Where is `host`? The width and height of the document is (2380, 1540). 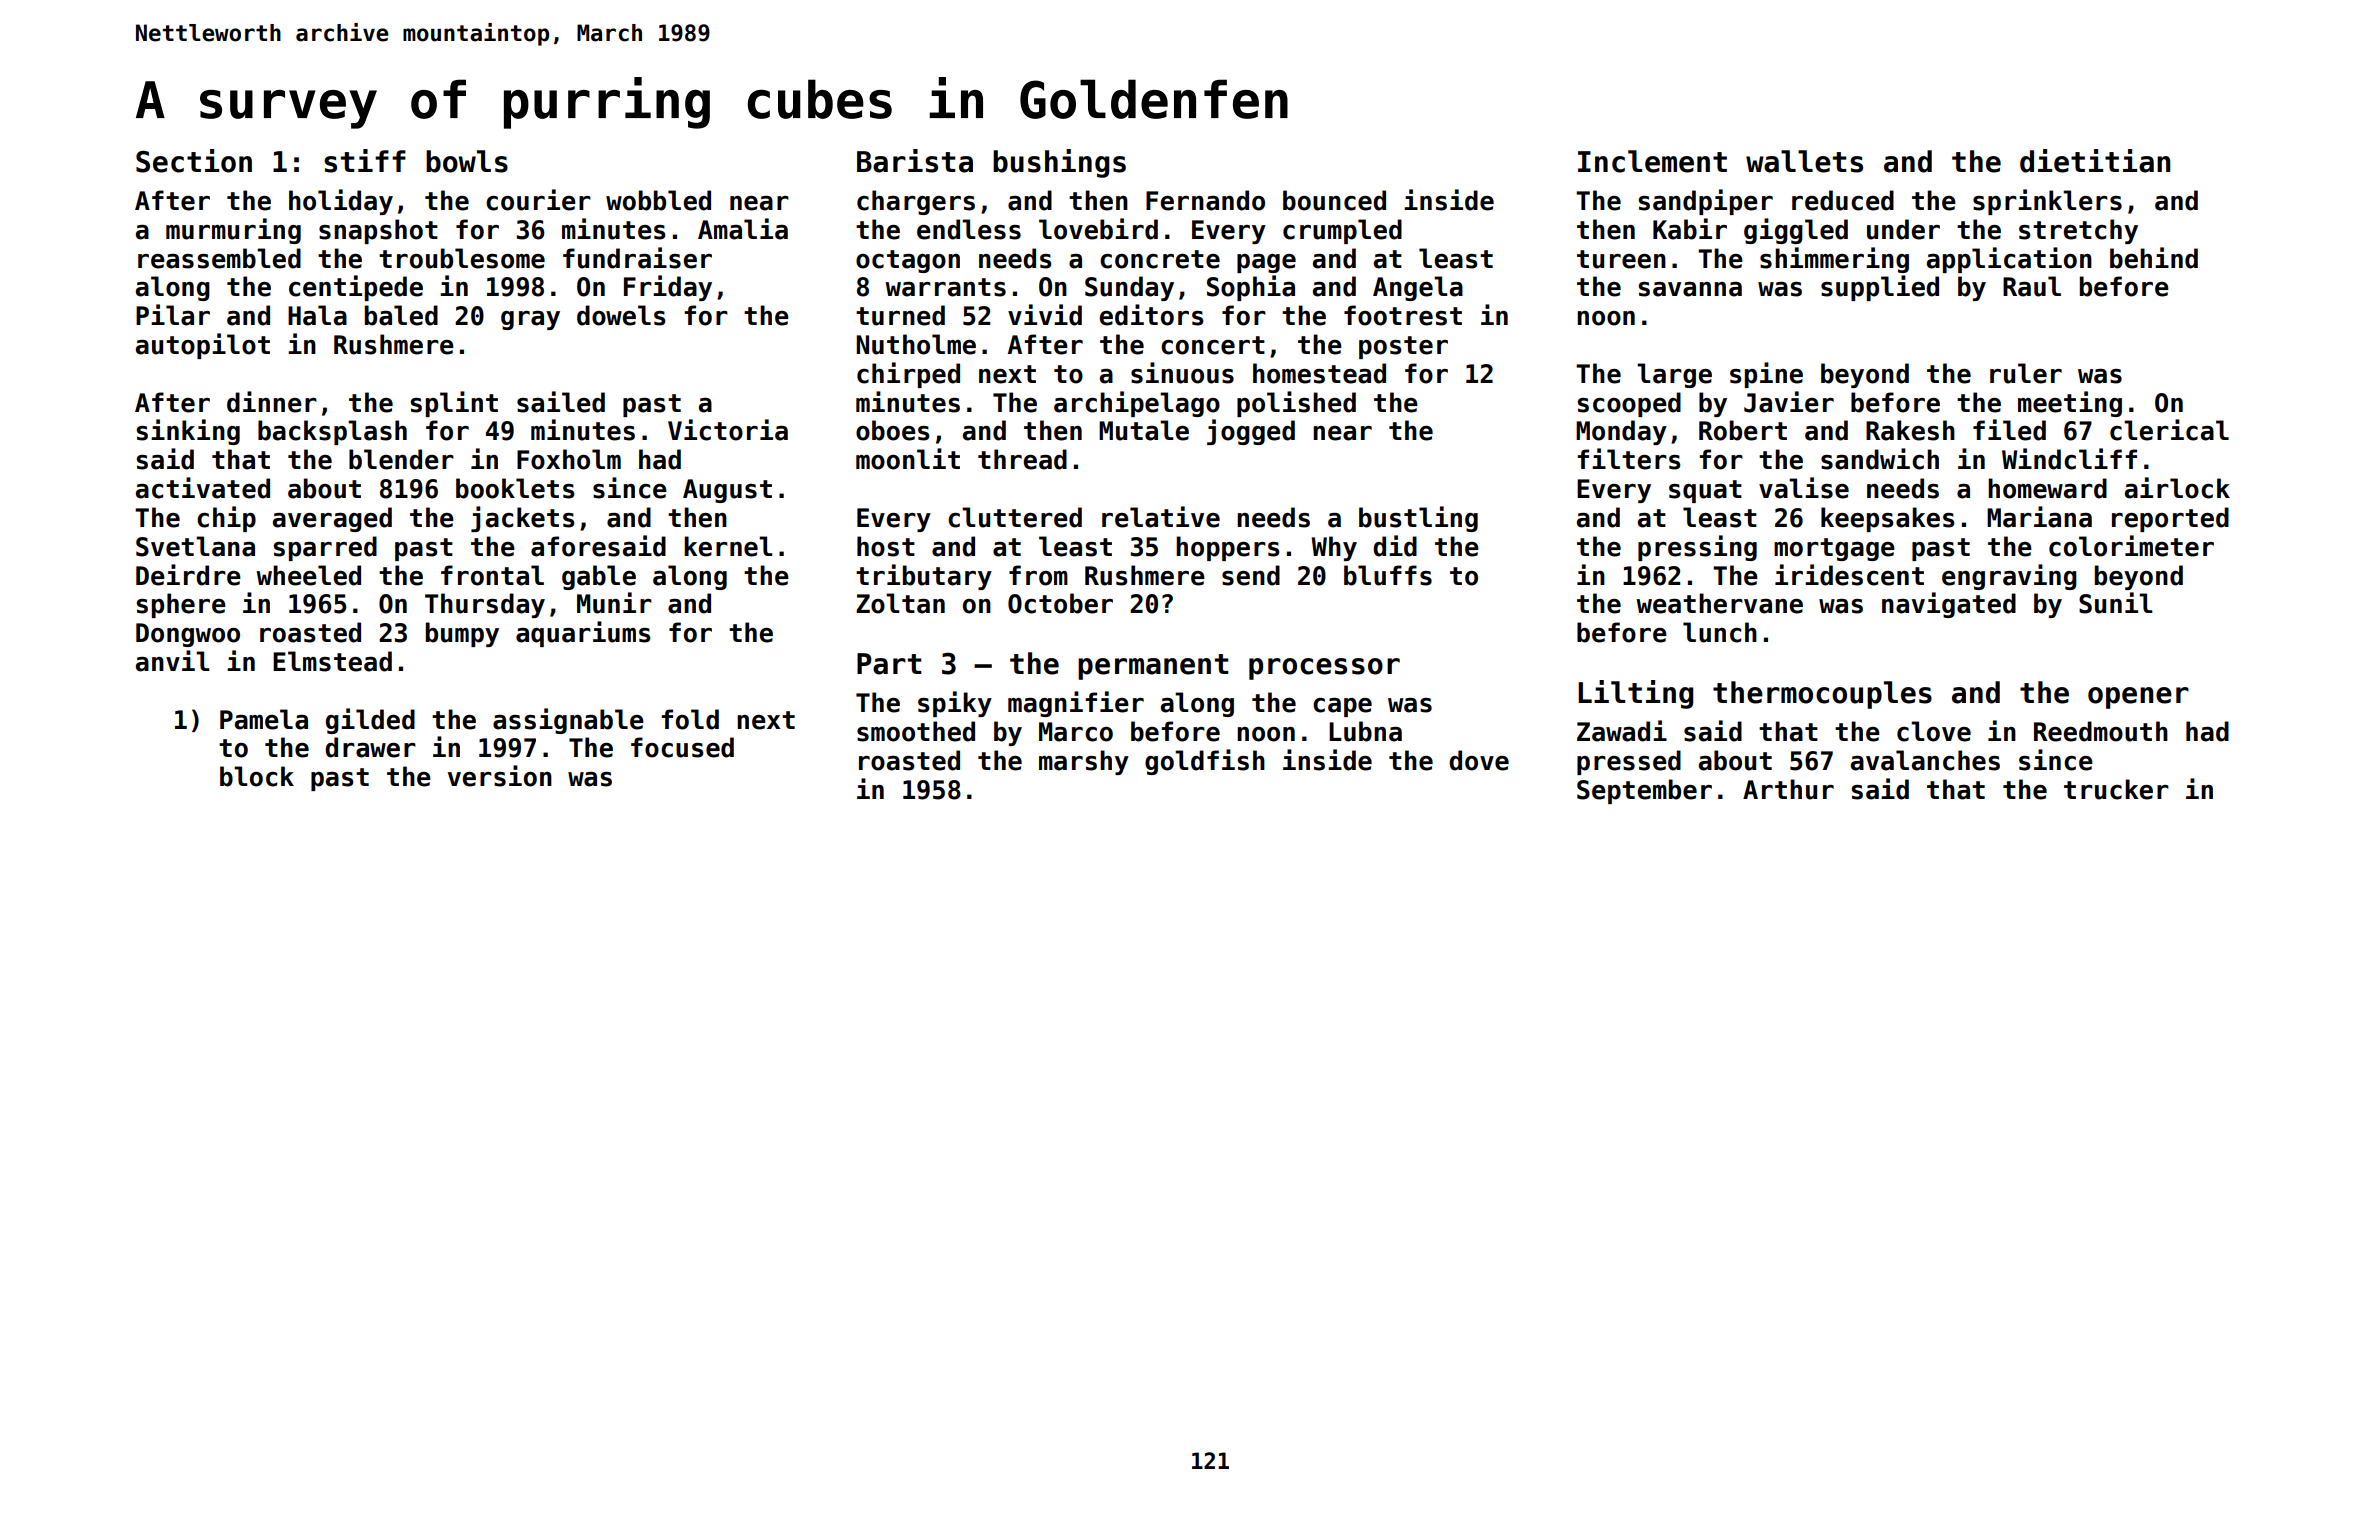
host is located at coordinates (886, 546).
